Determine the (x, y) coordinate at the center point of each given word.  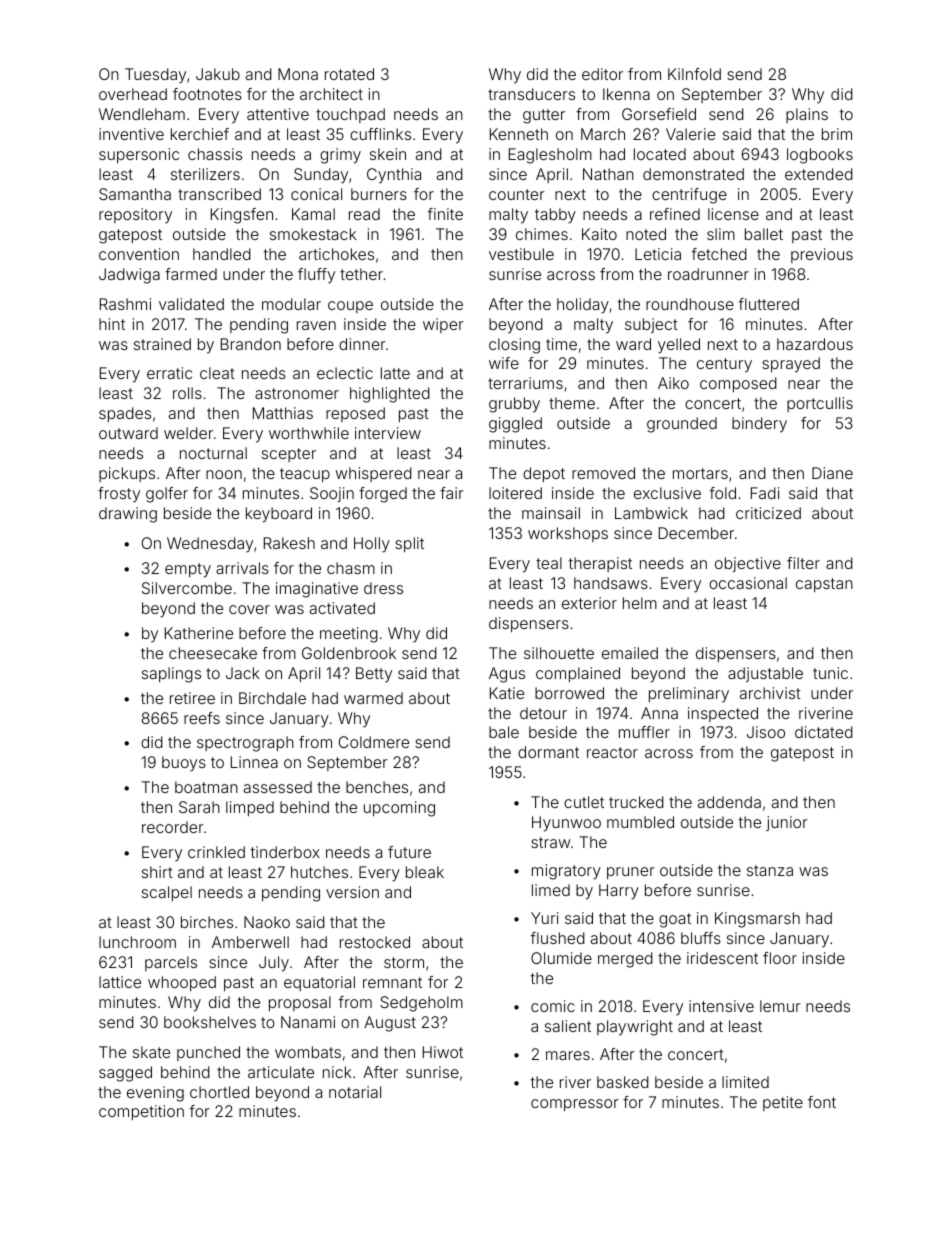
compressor (575, 1105)
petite (783, 1103)
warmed (373, 698)
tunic (830, 673)
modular (291, 304)
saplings (171, 675)
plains (807, 115)
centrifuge (689, 196)
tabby (555, 216)
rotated (349, 74)
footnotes (207, 94)
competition (141, 1112)
